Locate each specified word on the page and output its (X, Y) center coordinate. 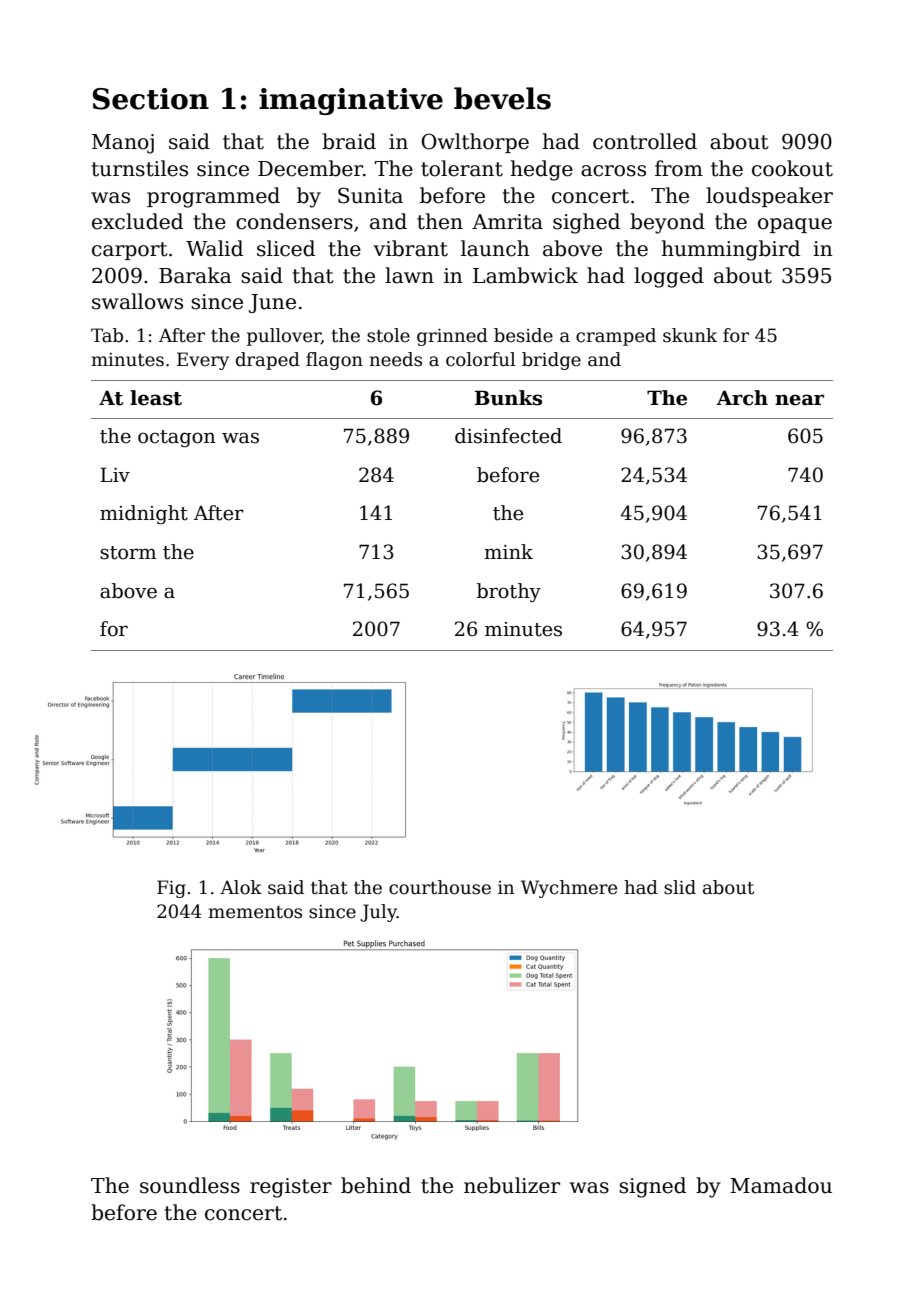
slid (680, 887)
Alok (241, 887)
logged (669, 277)
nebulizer (512, 1185)
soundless (190, 1185)
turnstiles (140, 168)
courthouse (440, 887)
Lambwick (525, 275)
